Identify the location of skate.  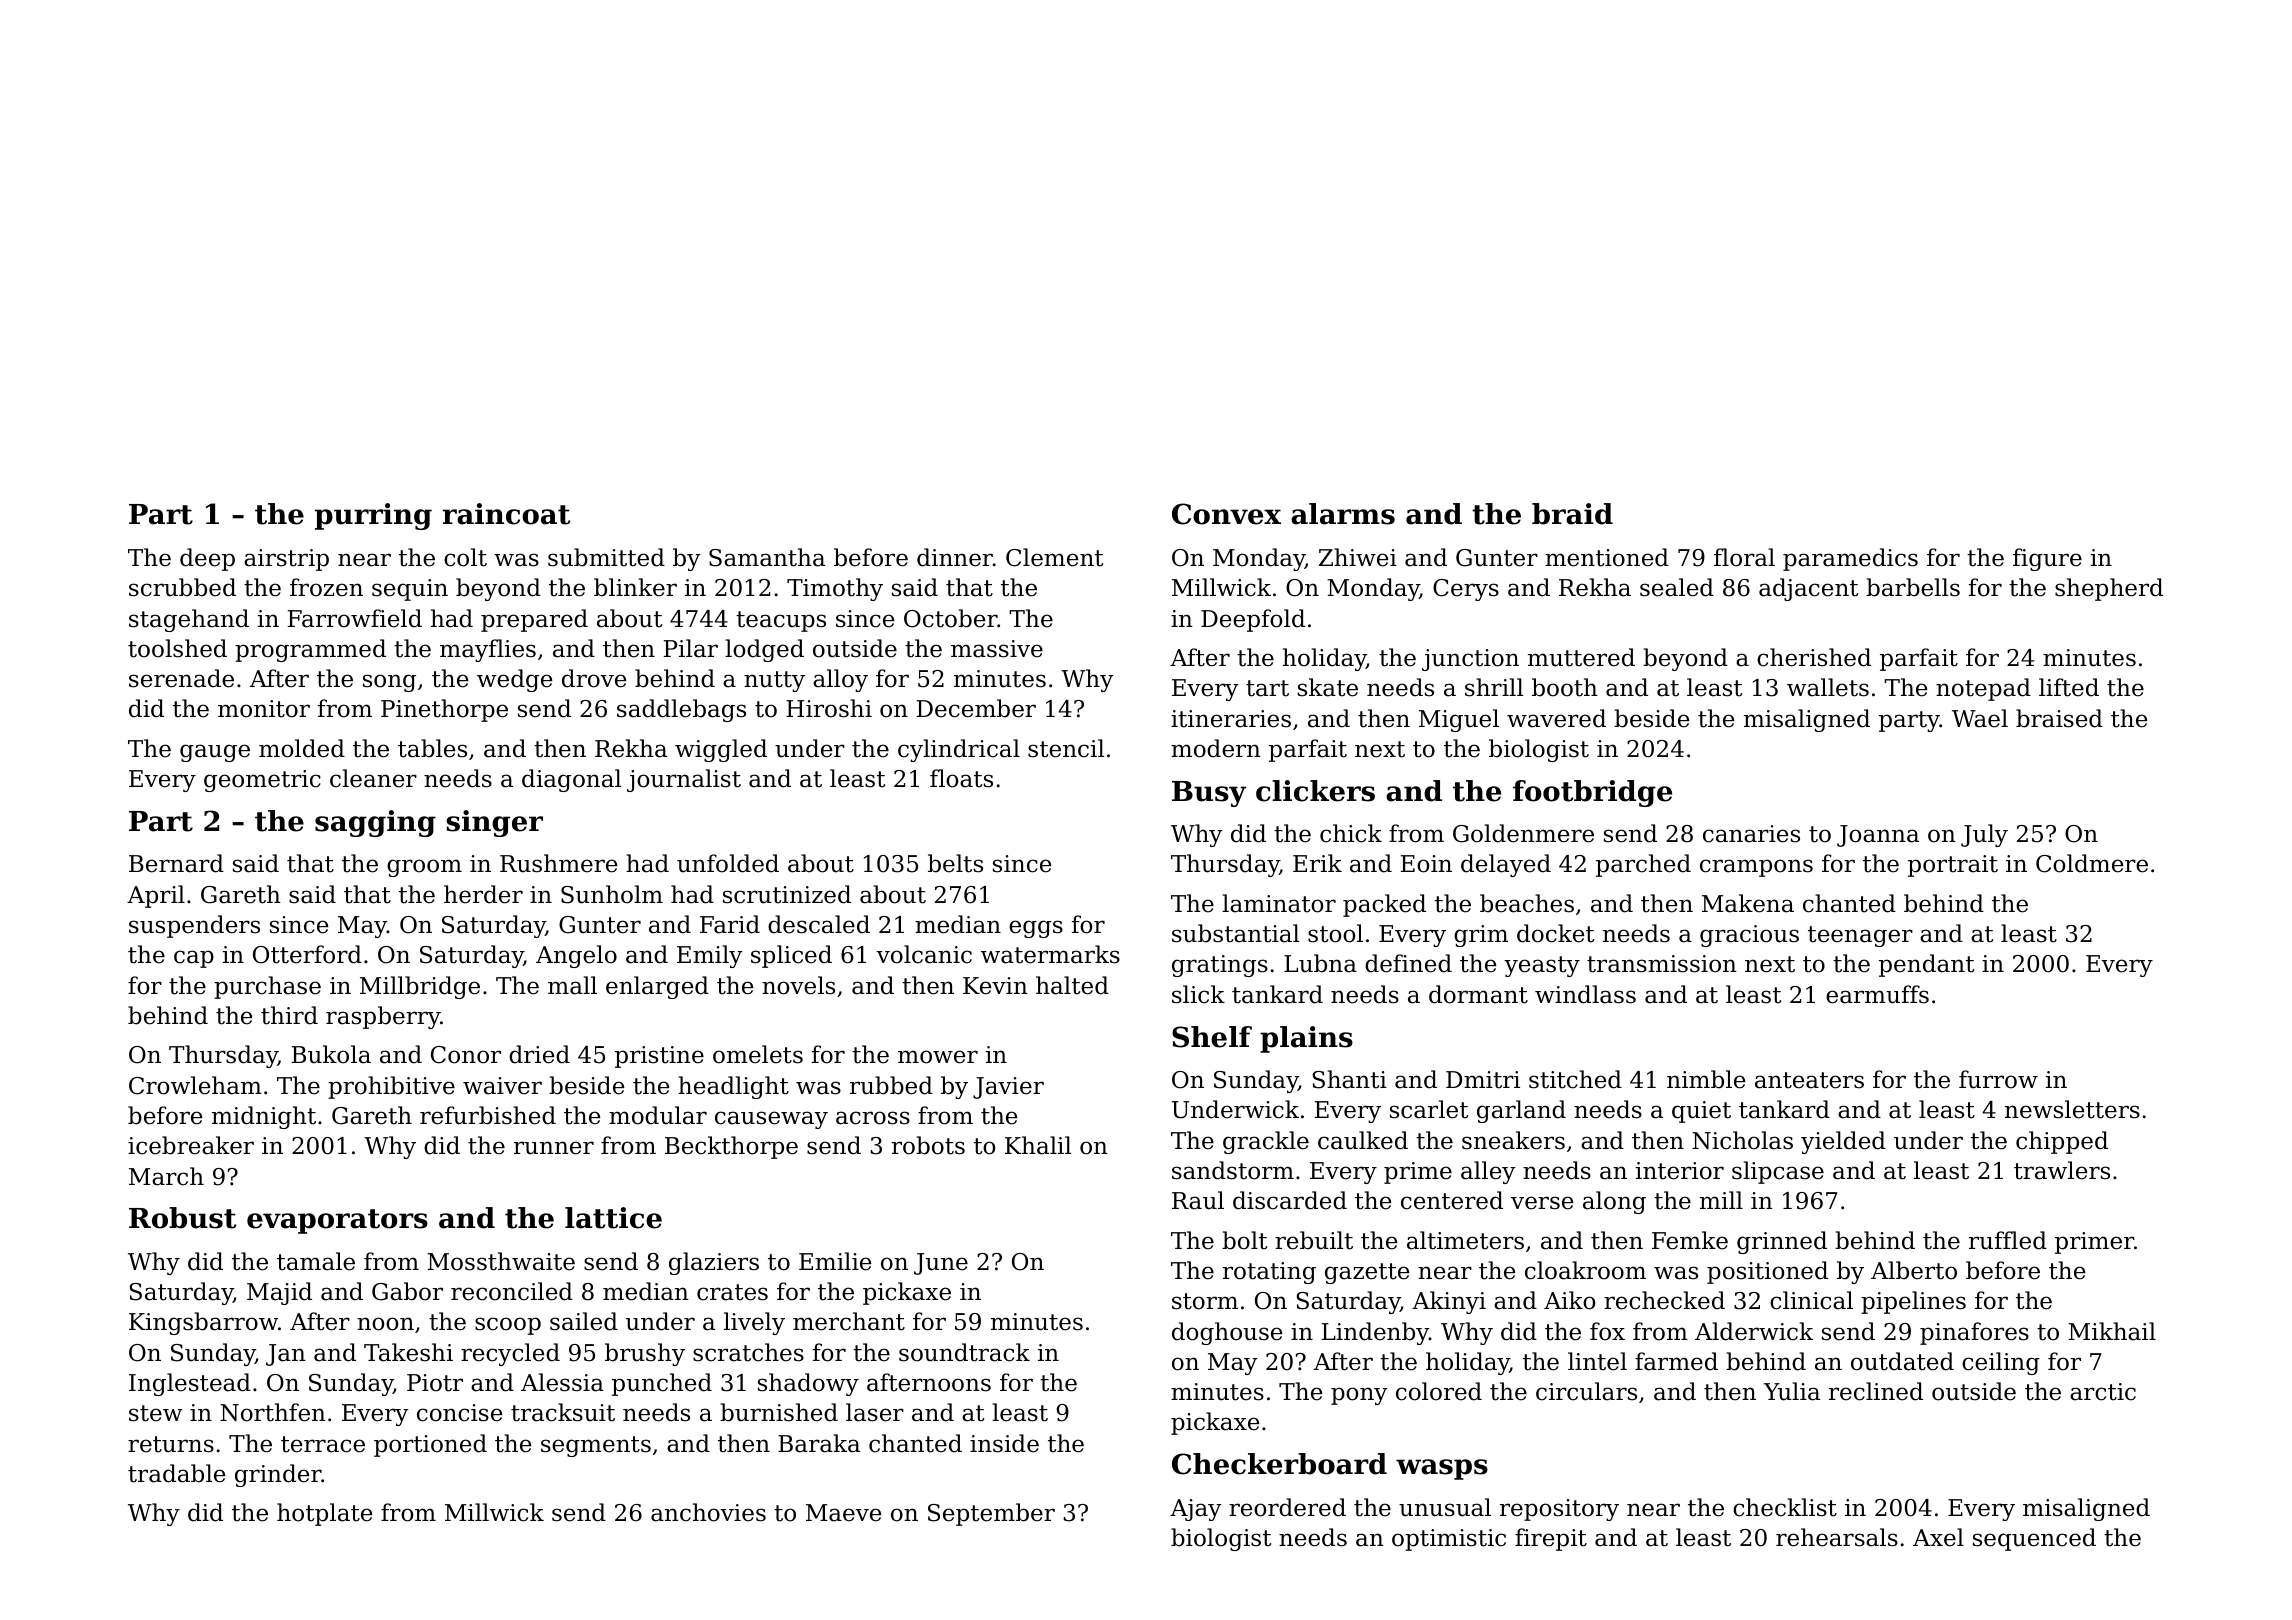
(1328, 687).
